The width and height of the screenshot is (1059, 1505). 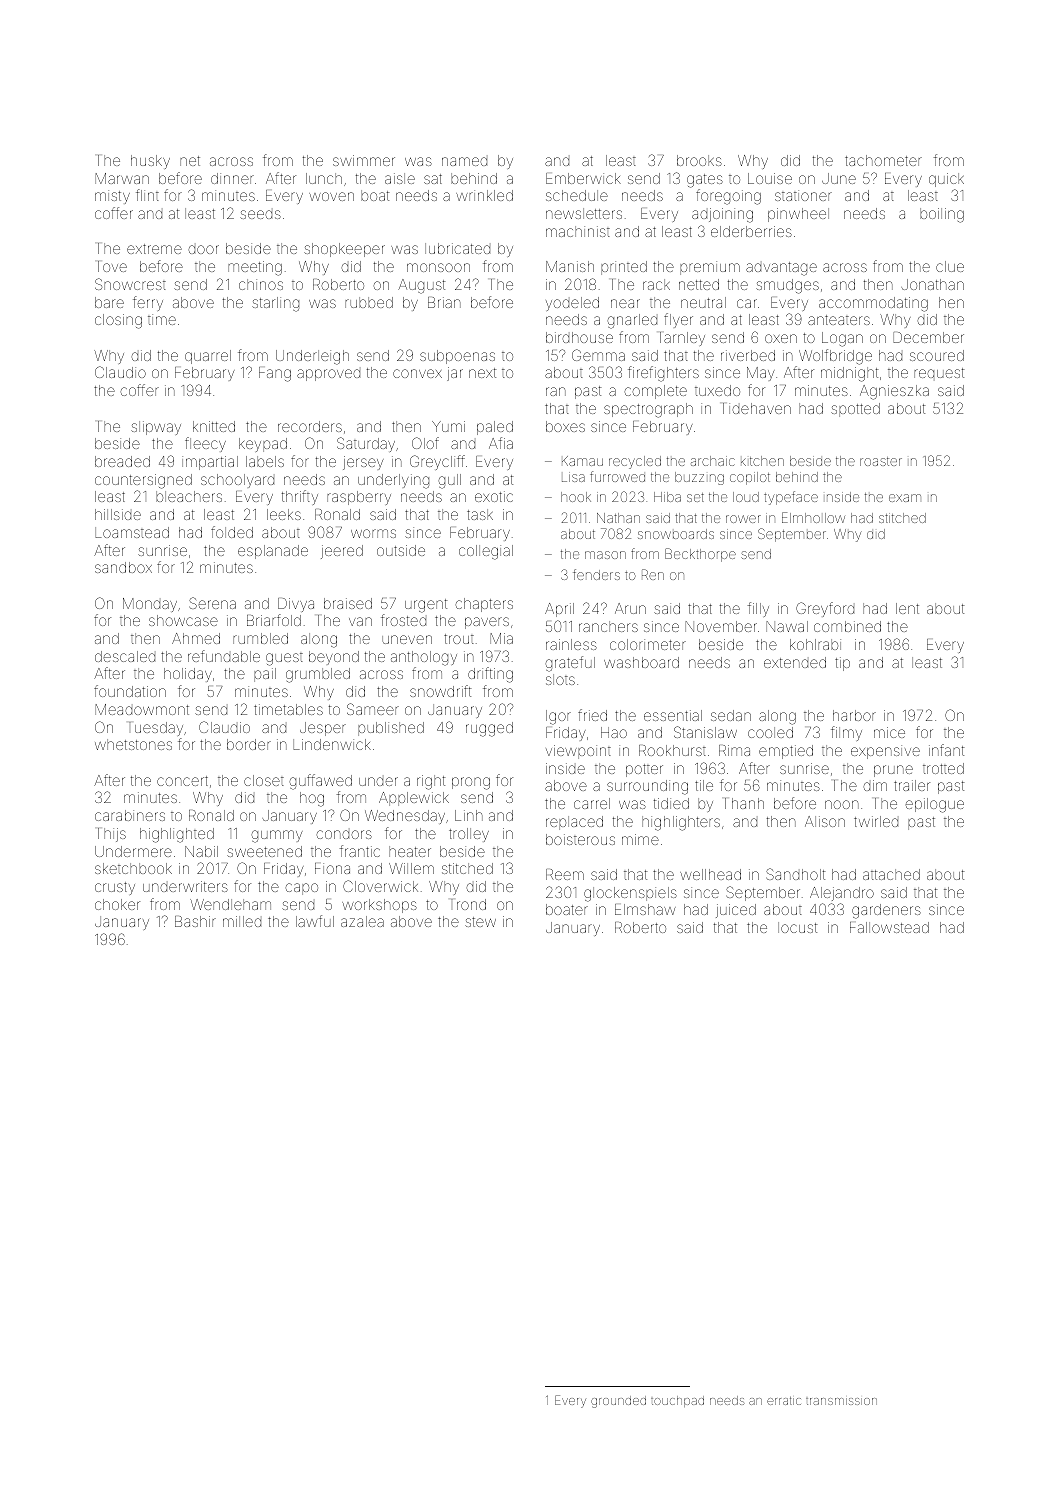 I want to click on touchpad, so click(x=677, y=1401).
